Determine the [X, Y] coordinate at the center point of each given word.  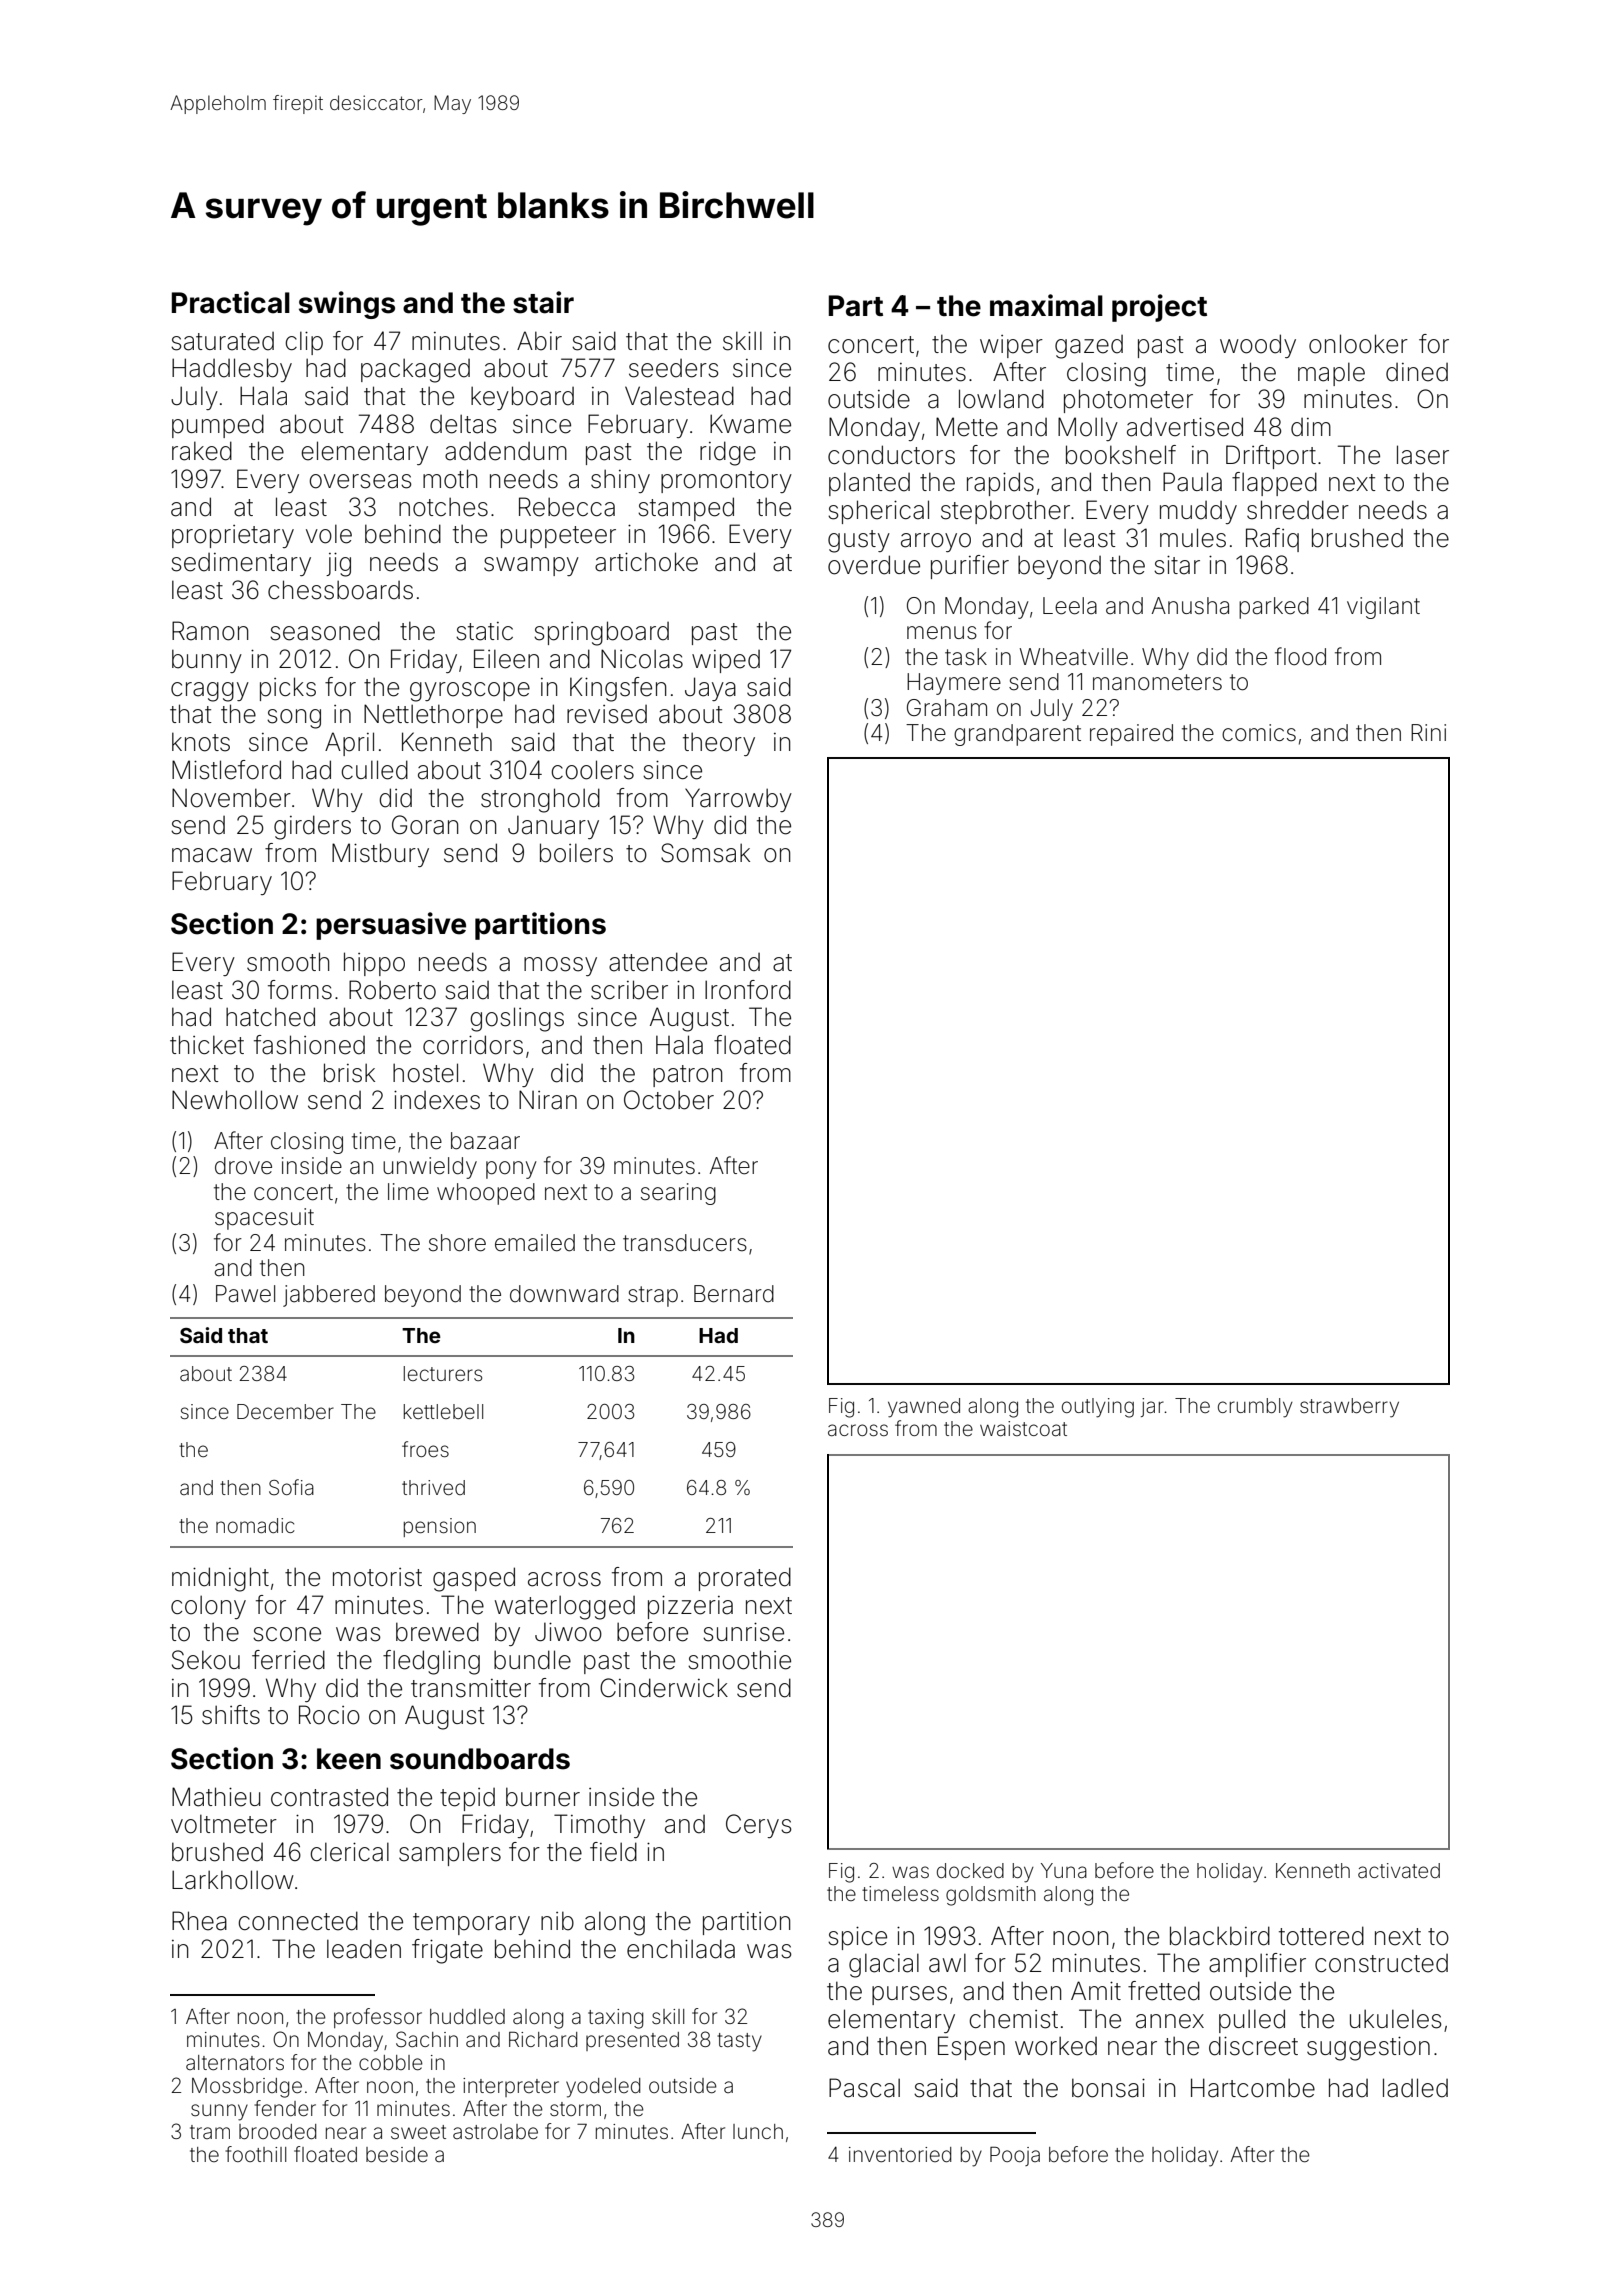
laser [1423, 455]
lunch [758, 2131]
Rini [1428, 732]
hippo [374, 964]
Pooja [1015, 2156]
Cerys [759, 1826]
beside [397, 2154]
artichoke [646, 562]
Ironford [748, 990]
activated [1399, 1870]
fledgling [431, 1662]
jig [338, 564]
